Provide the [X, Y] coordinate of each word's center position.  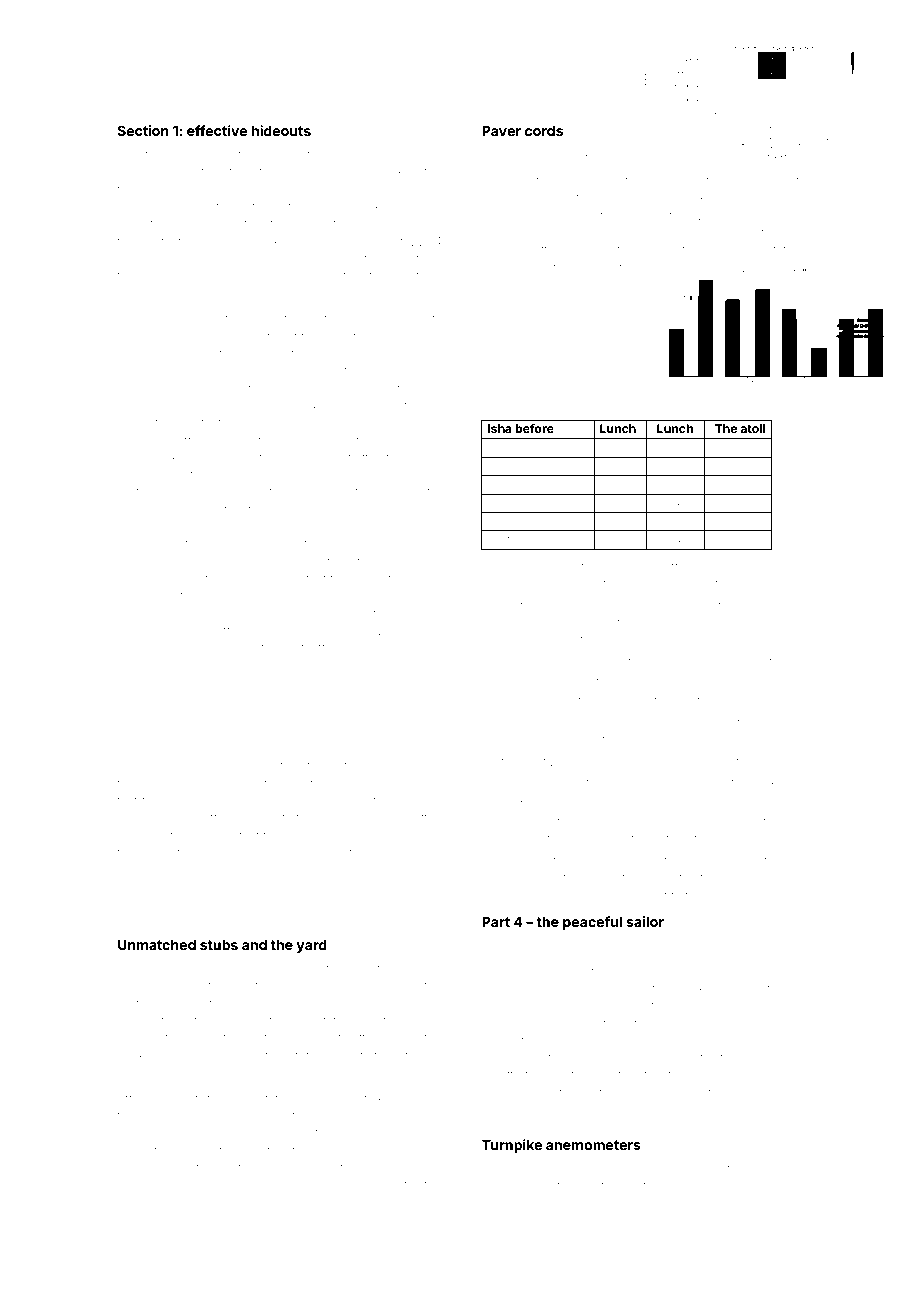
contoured [608, 1185]
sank [495, 1185]
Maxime [140, 1184]
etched [319, 765]
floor [781, 661]
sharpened [343, 631]
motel [696, 407]
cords [544, 130]
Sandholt [410, 318]
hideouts [281, 130]
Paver [501, 130]
